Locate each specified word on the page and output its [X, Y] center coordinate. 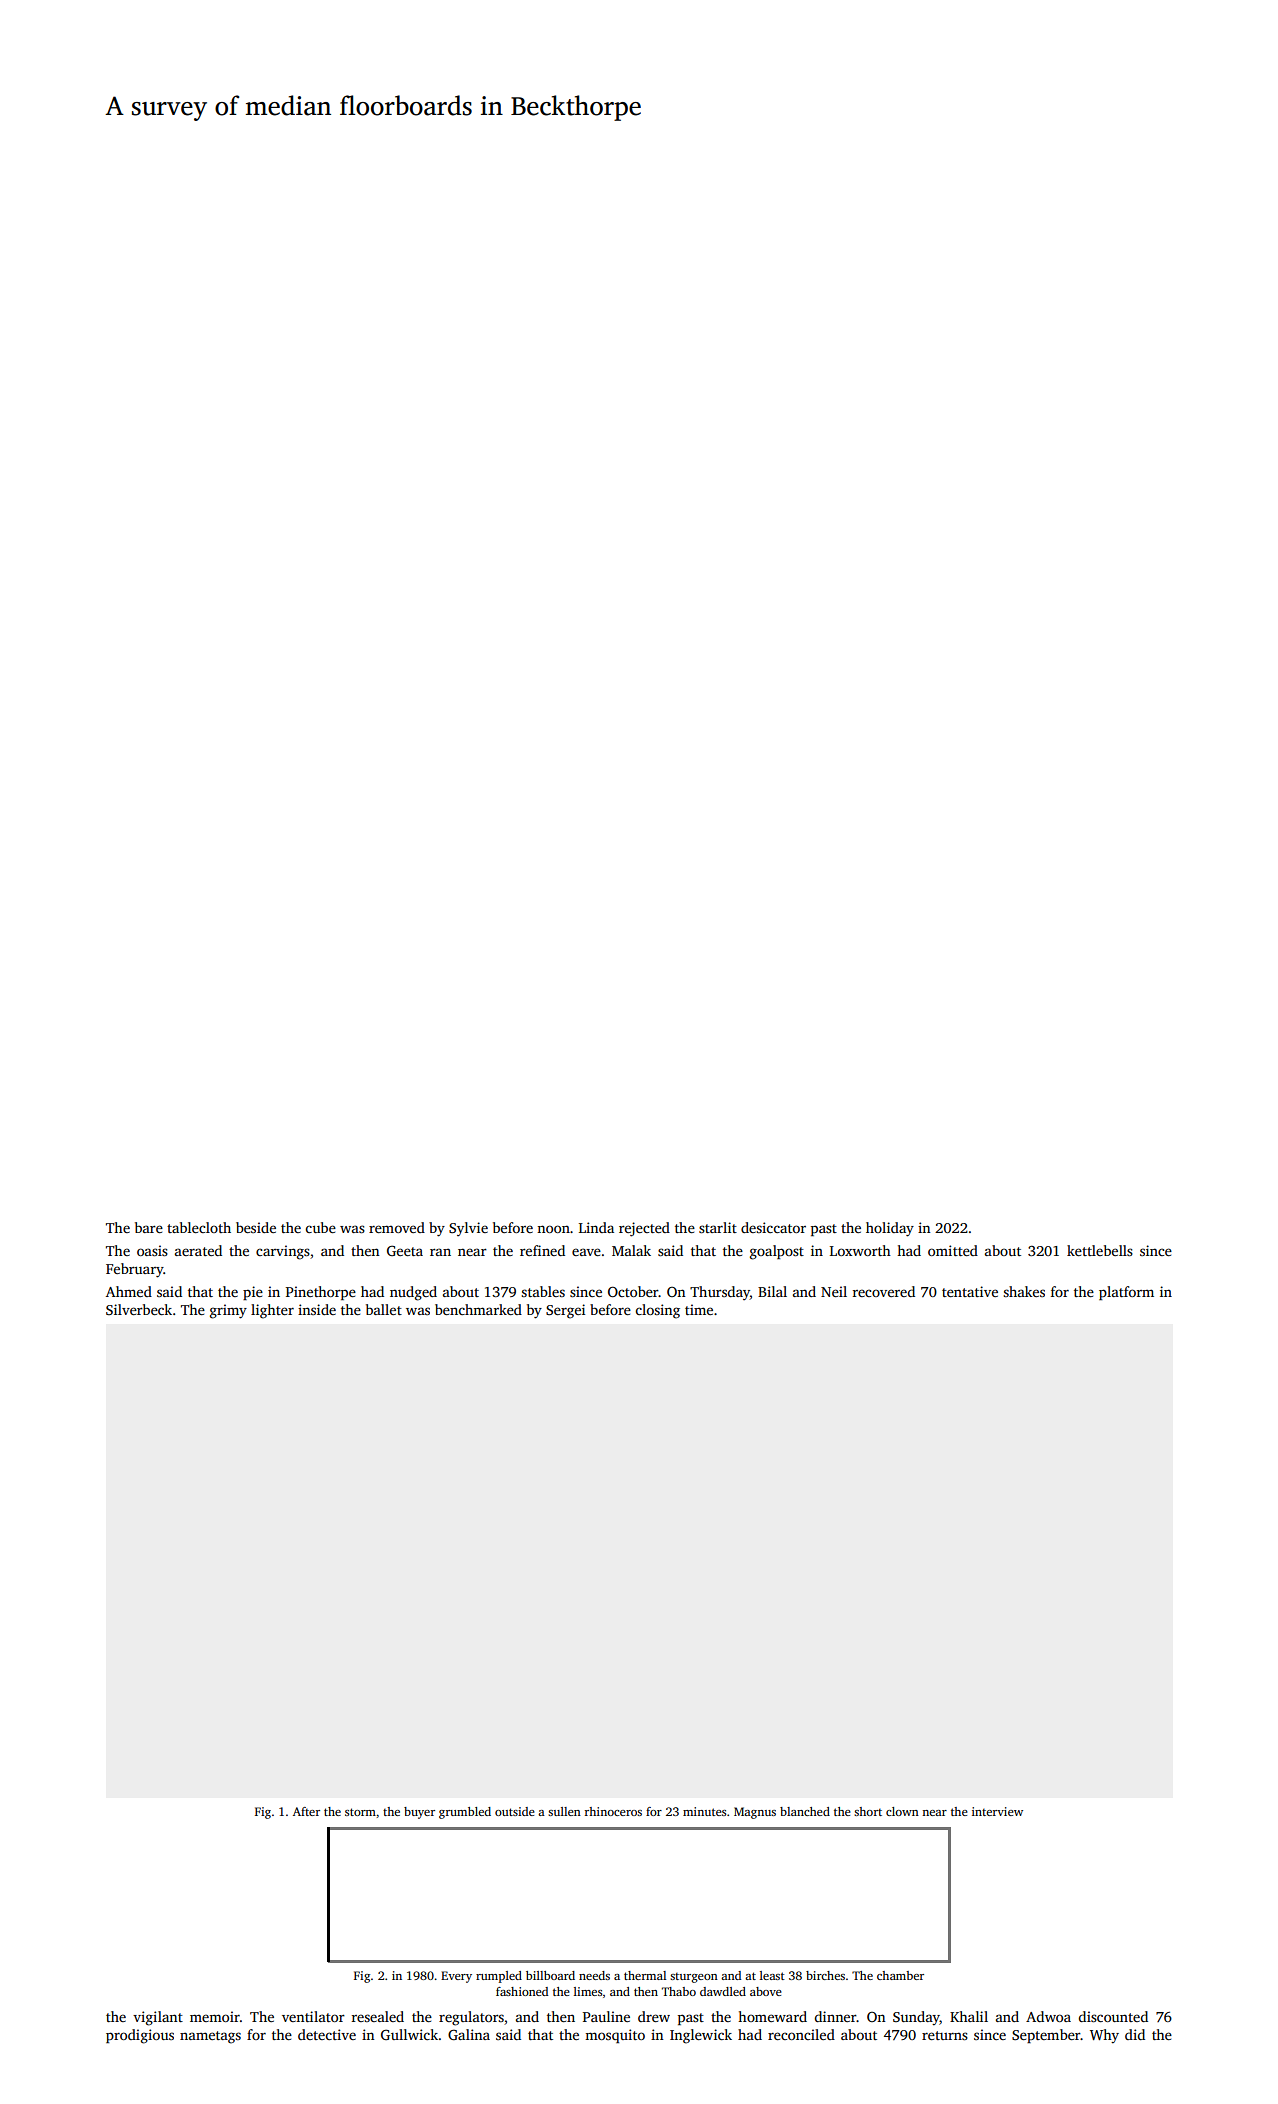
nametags [210, 2037]
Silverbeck [139, 1309]
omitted [953, 1250]
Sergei [565, 1311]
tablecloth [199, 1227]
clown [902, 1811]
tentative [970, 1291]
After [306, 1811]
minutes [704, 1811]
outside [515, 1811]
